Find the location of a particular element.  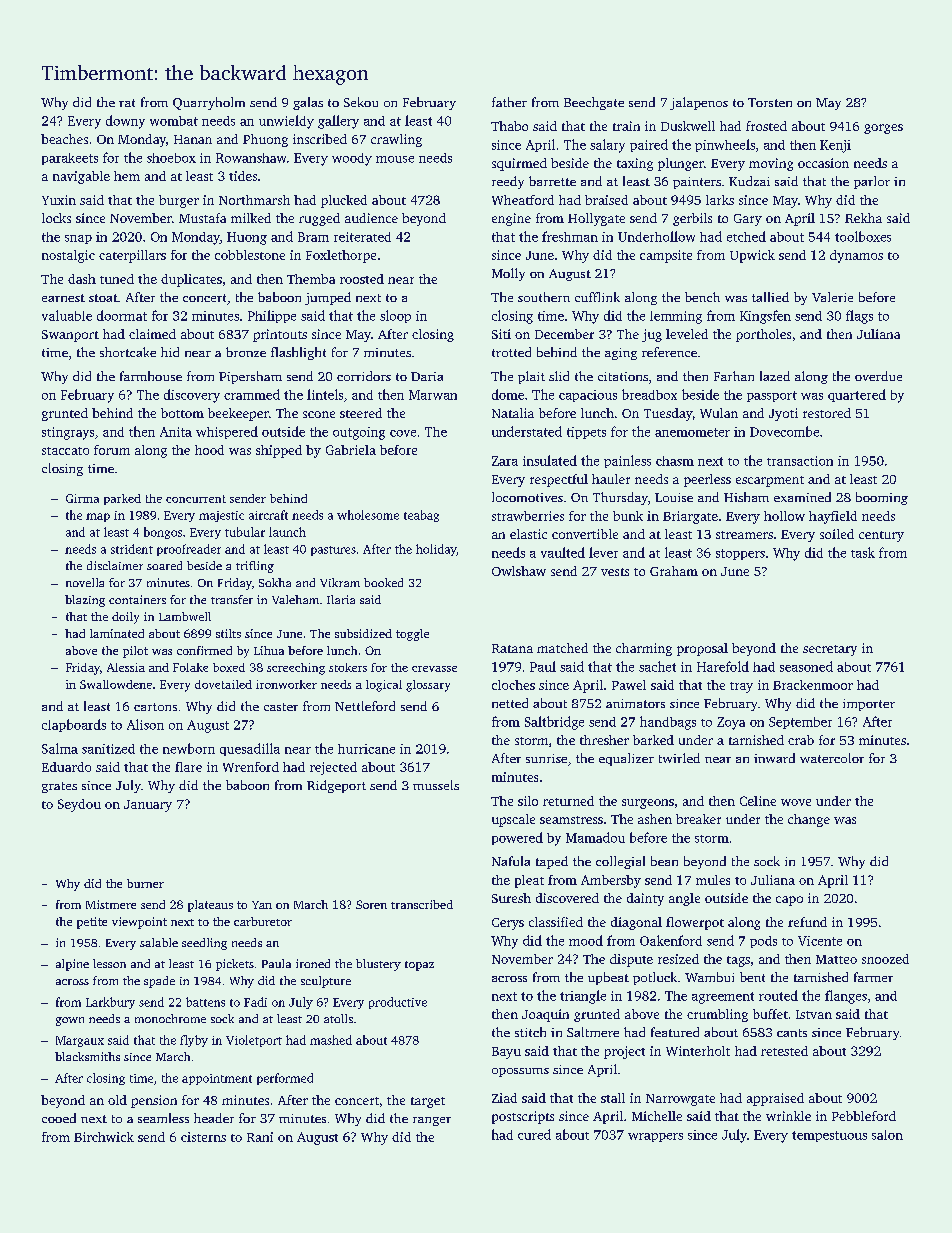

change is located at coordinates (809, 820).
